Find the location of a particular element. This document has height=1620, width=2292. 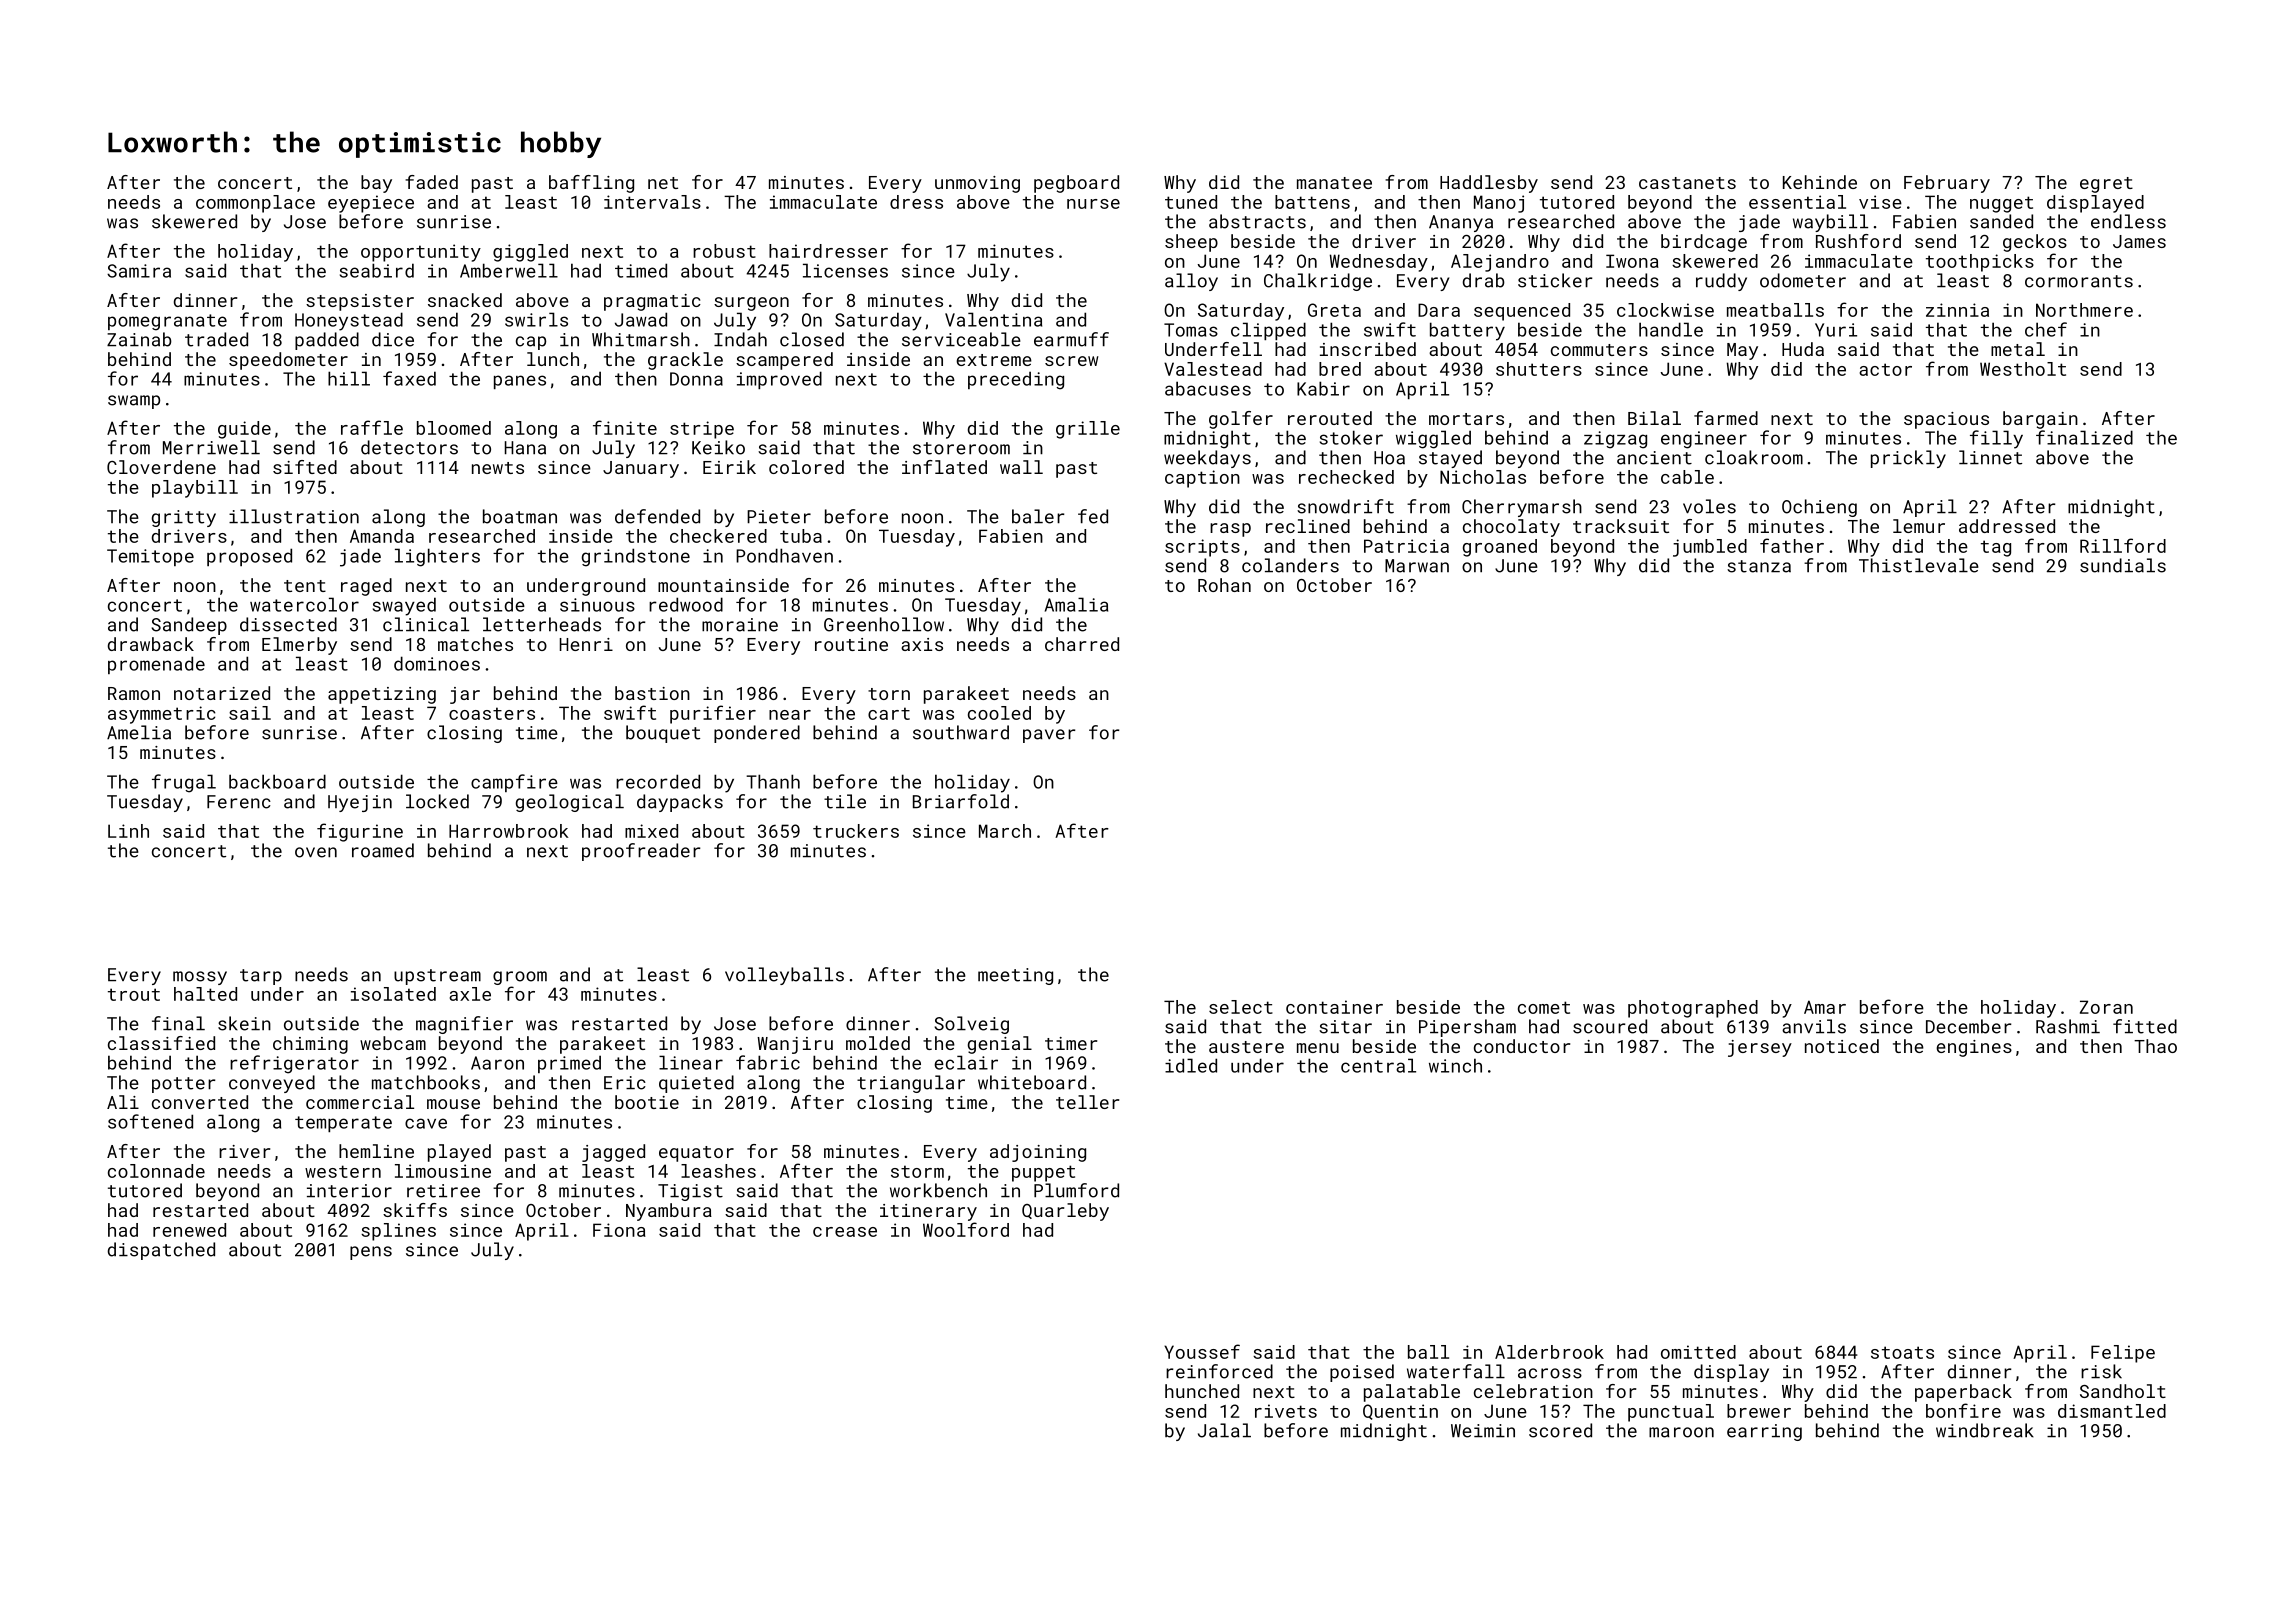

charred is located at coordinates (1082, 644).
